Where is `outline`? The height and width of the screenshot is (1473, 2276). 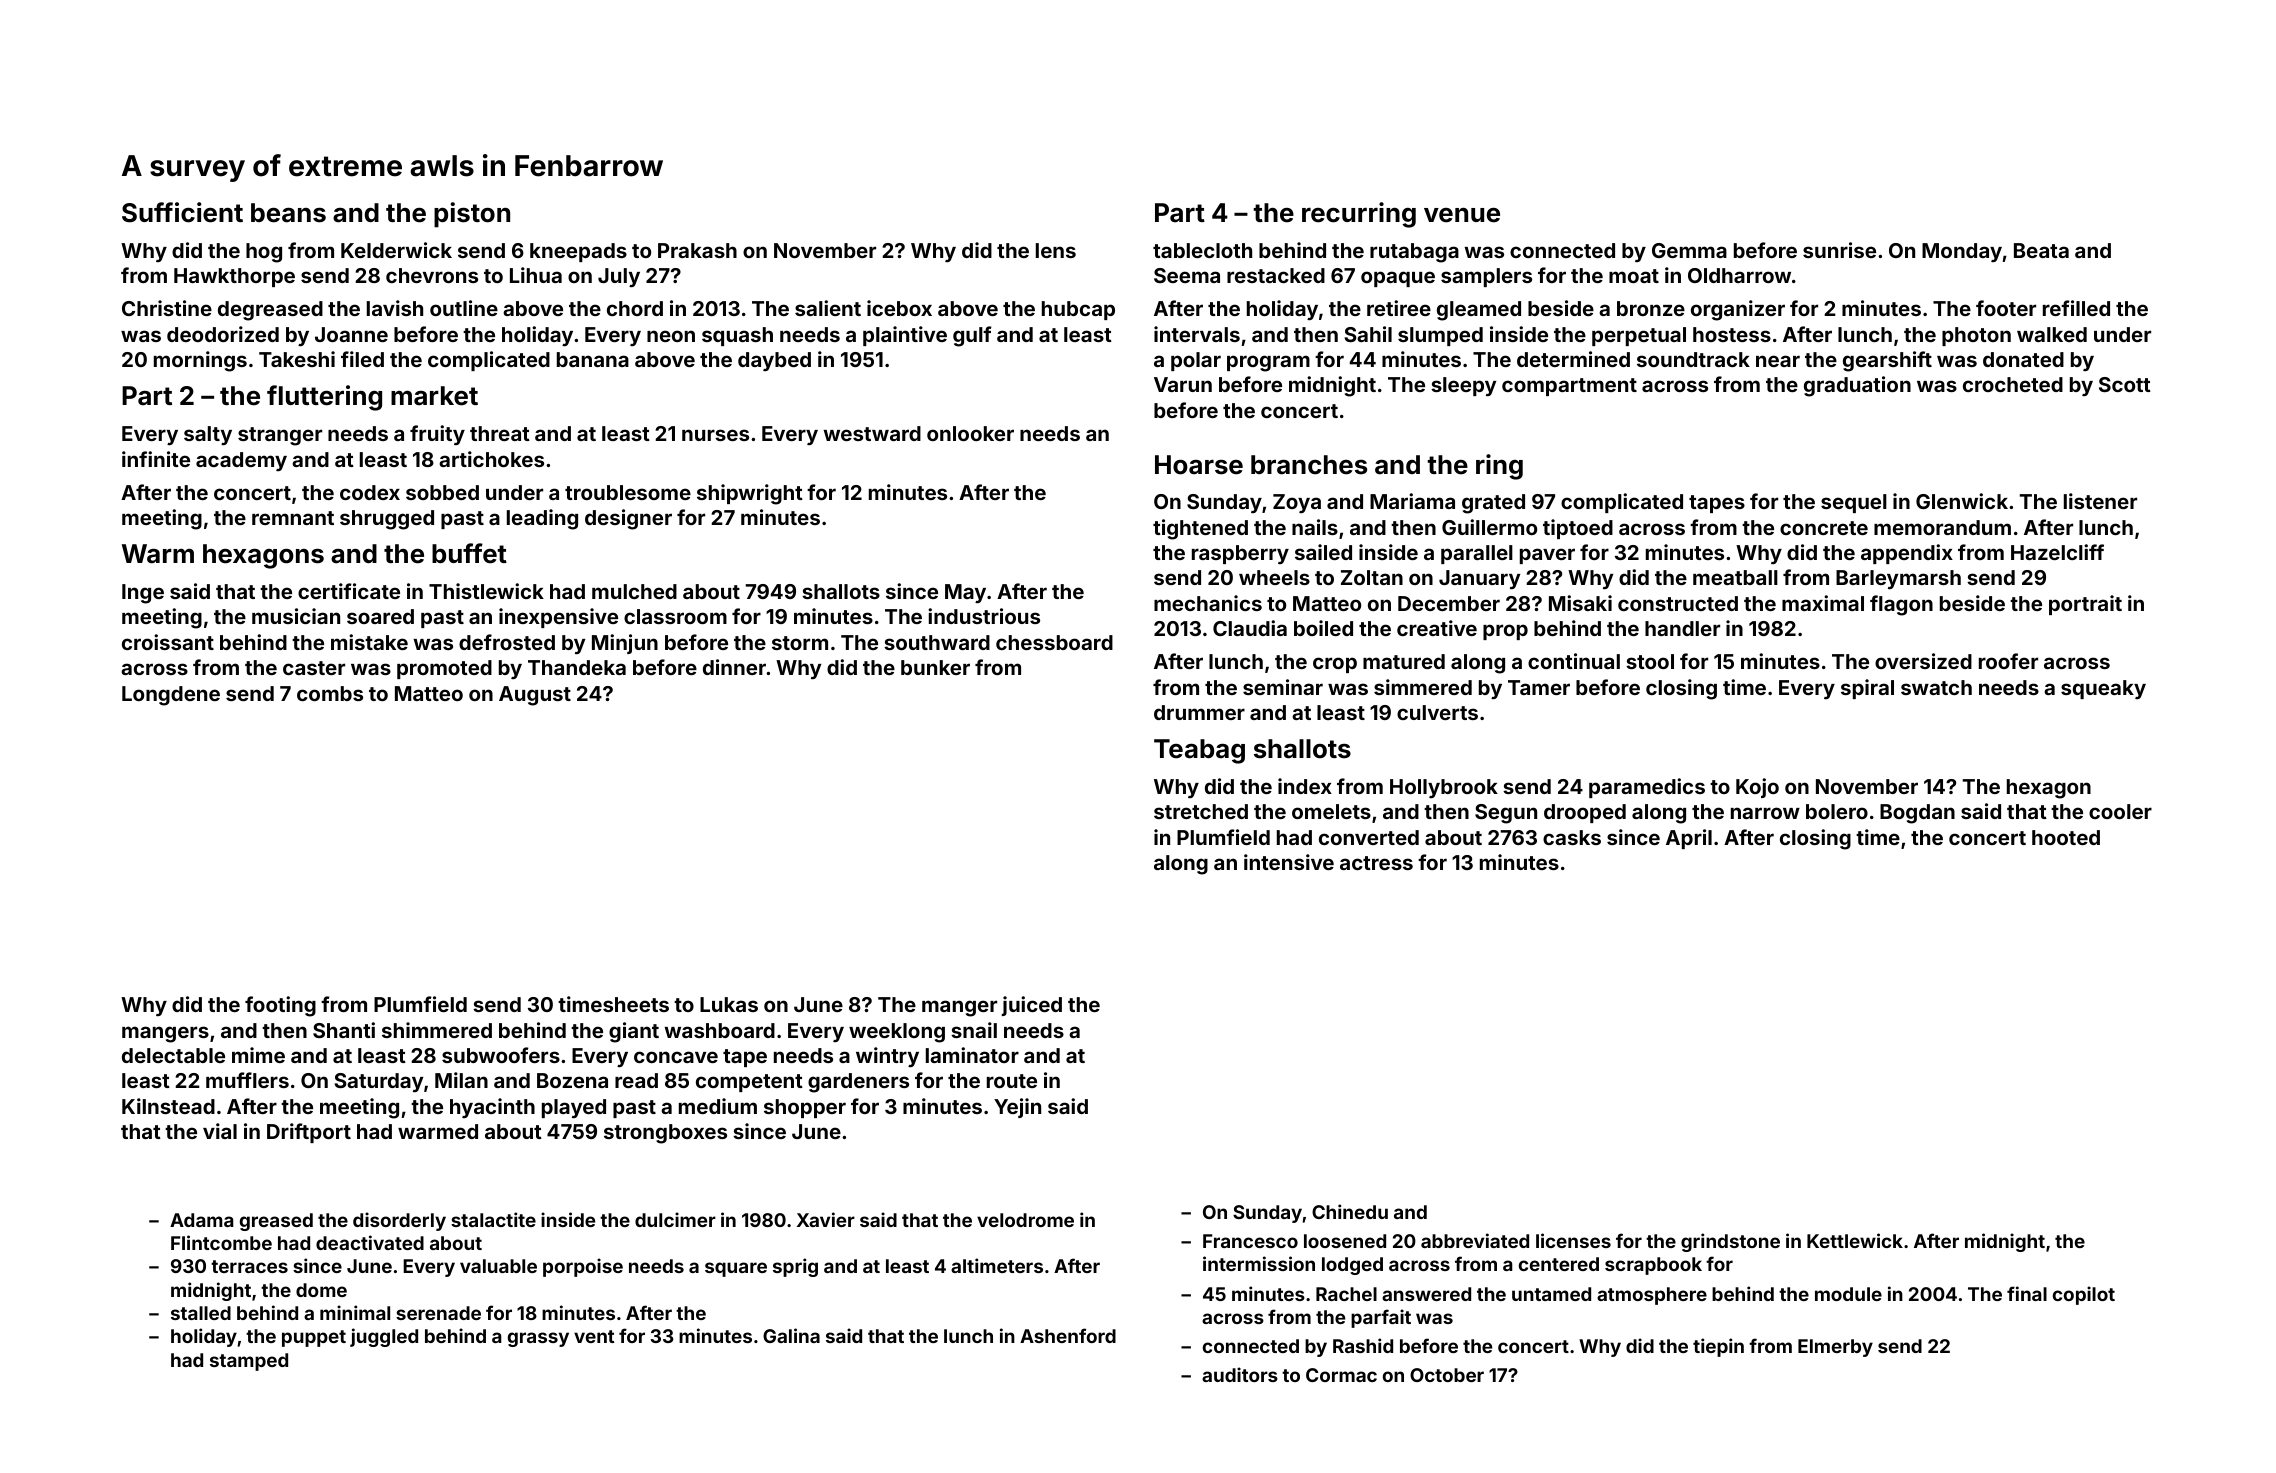 outline is located at coordinates (464, 308).
